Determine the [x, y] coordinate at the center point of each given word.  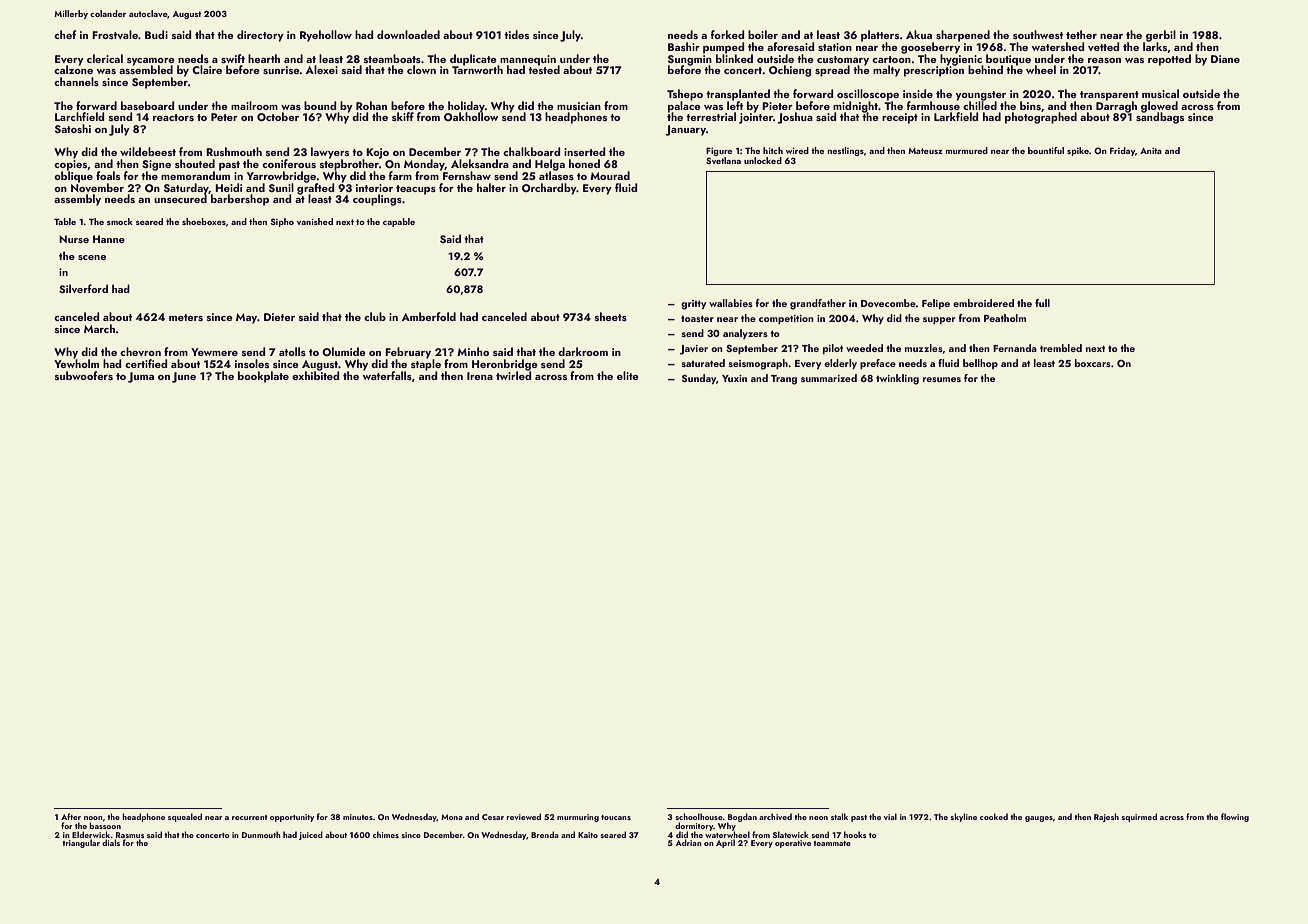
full [1042, 303]
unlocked [763, 160]
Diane [1225, 59]
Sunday [699, 379]
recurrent [250, 817]
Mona [452, 817]
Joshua [795, 118]
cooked [994, 816]
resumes [942, 379]
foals [108, 175]
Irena [480, 376]
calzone [73, 69]
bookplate [263, 377]
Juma [141, 377]
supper [939, 320]
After [71, 816]
